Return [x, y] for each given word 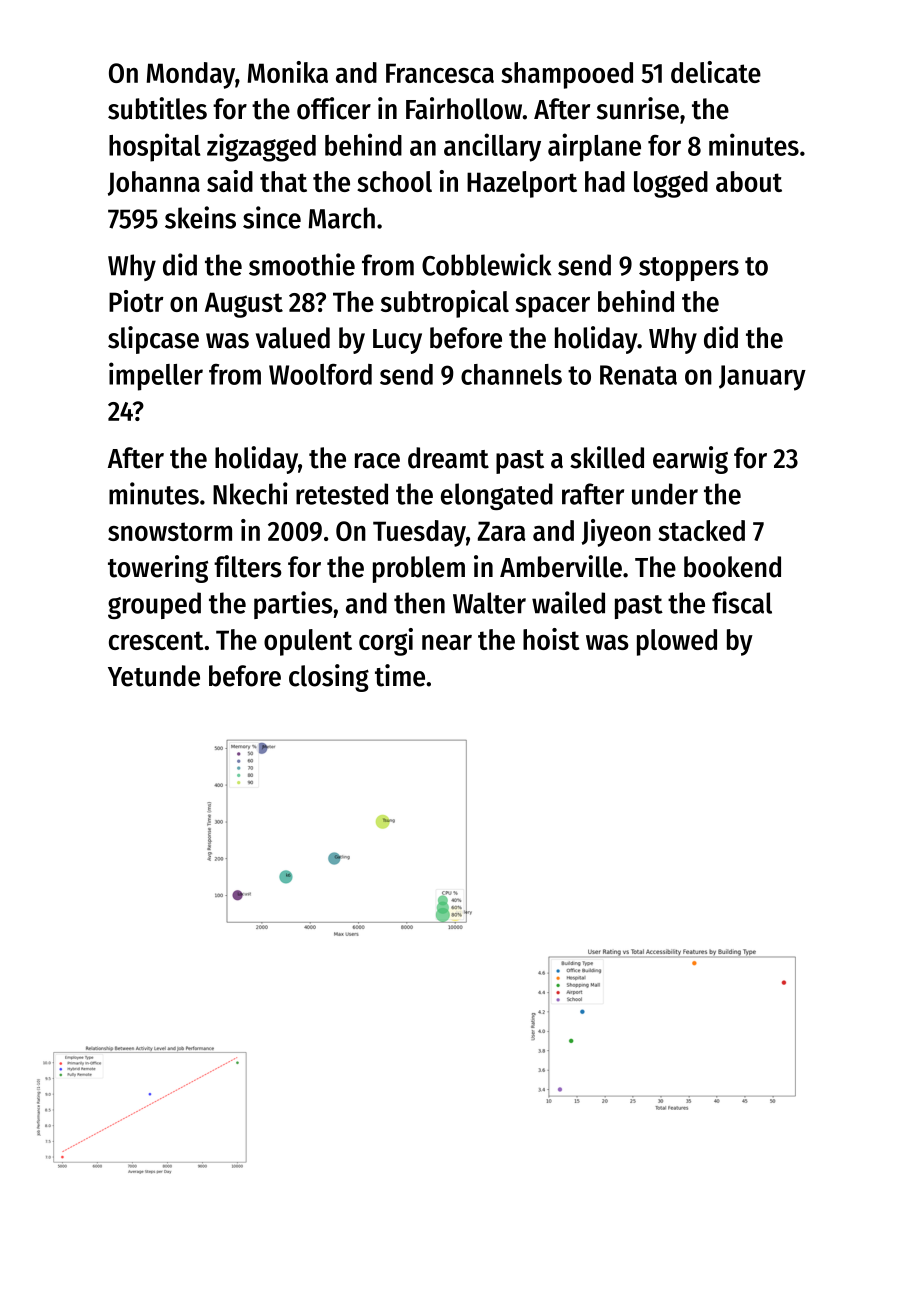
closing [329, 678]
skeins [200, 217]
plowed [677, 642]
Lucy [397, 341]
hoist [551, 639]
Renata [638, 375]
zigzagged [261, 147]
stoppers [689, 269]
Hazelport [522, 184]
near [447, 642]
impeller [156, 376]
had [605, 181]
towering [158, 569]
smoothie [302, 264]
